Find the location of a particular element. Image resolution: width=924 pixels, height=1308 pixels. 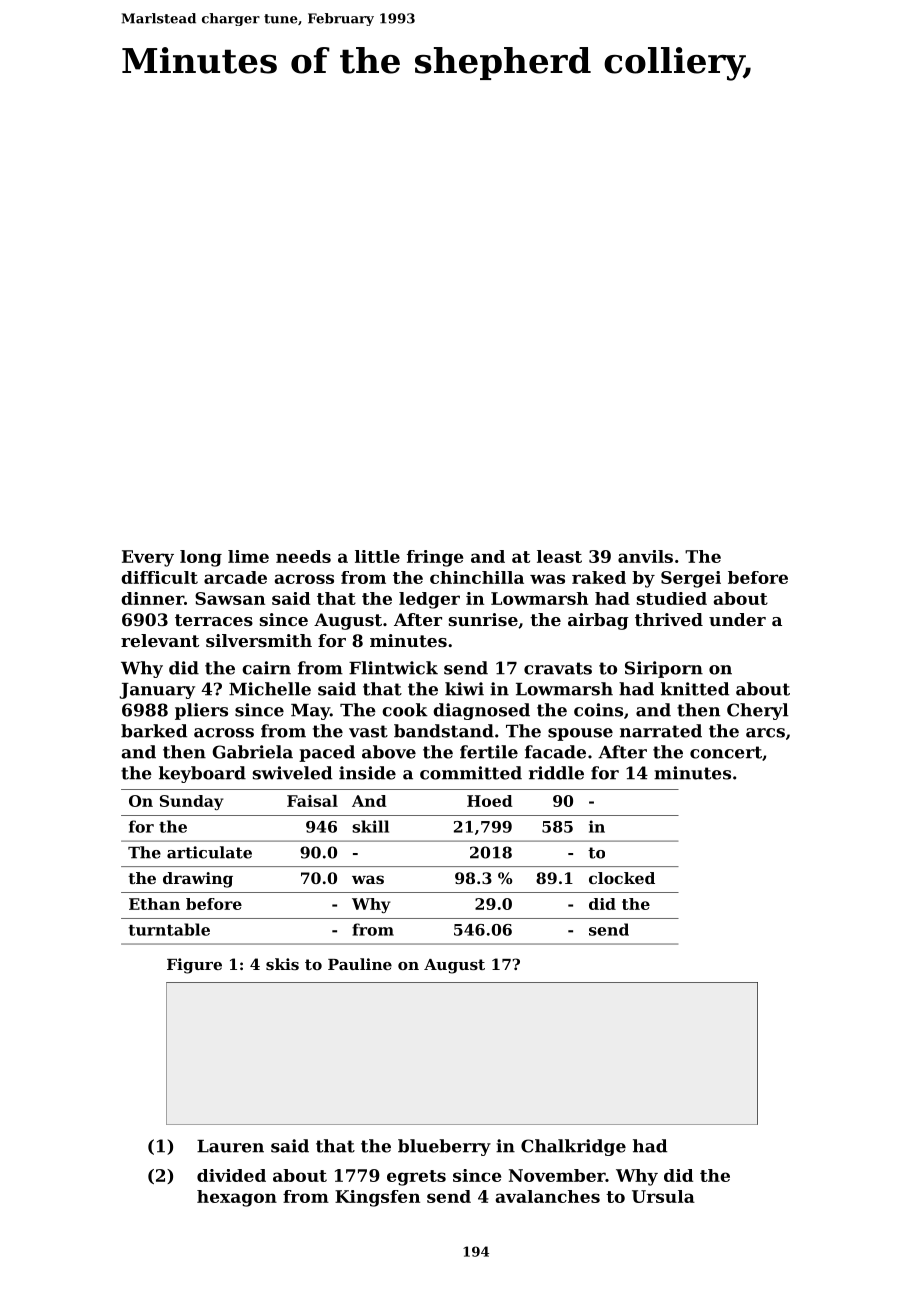

Chalkridge is located at coordinates (573, 1147).
